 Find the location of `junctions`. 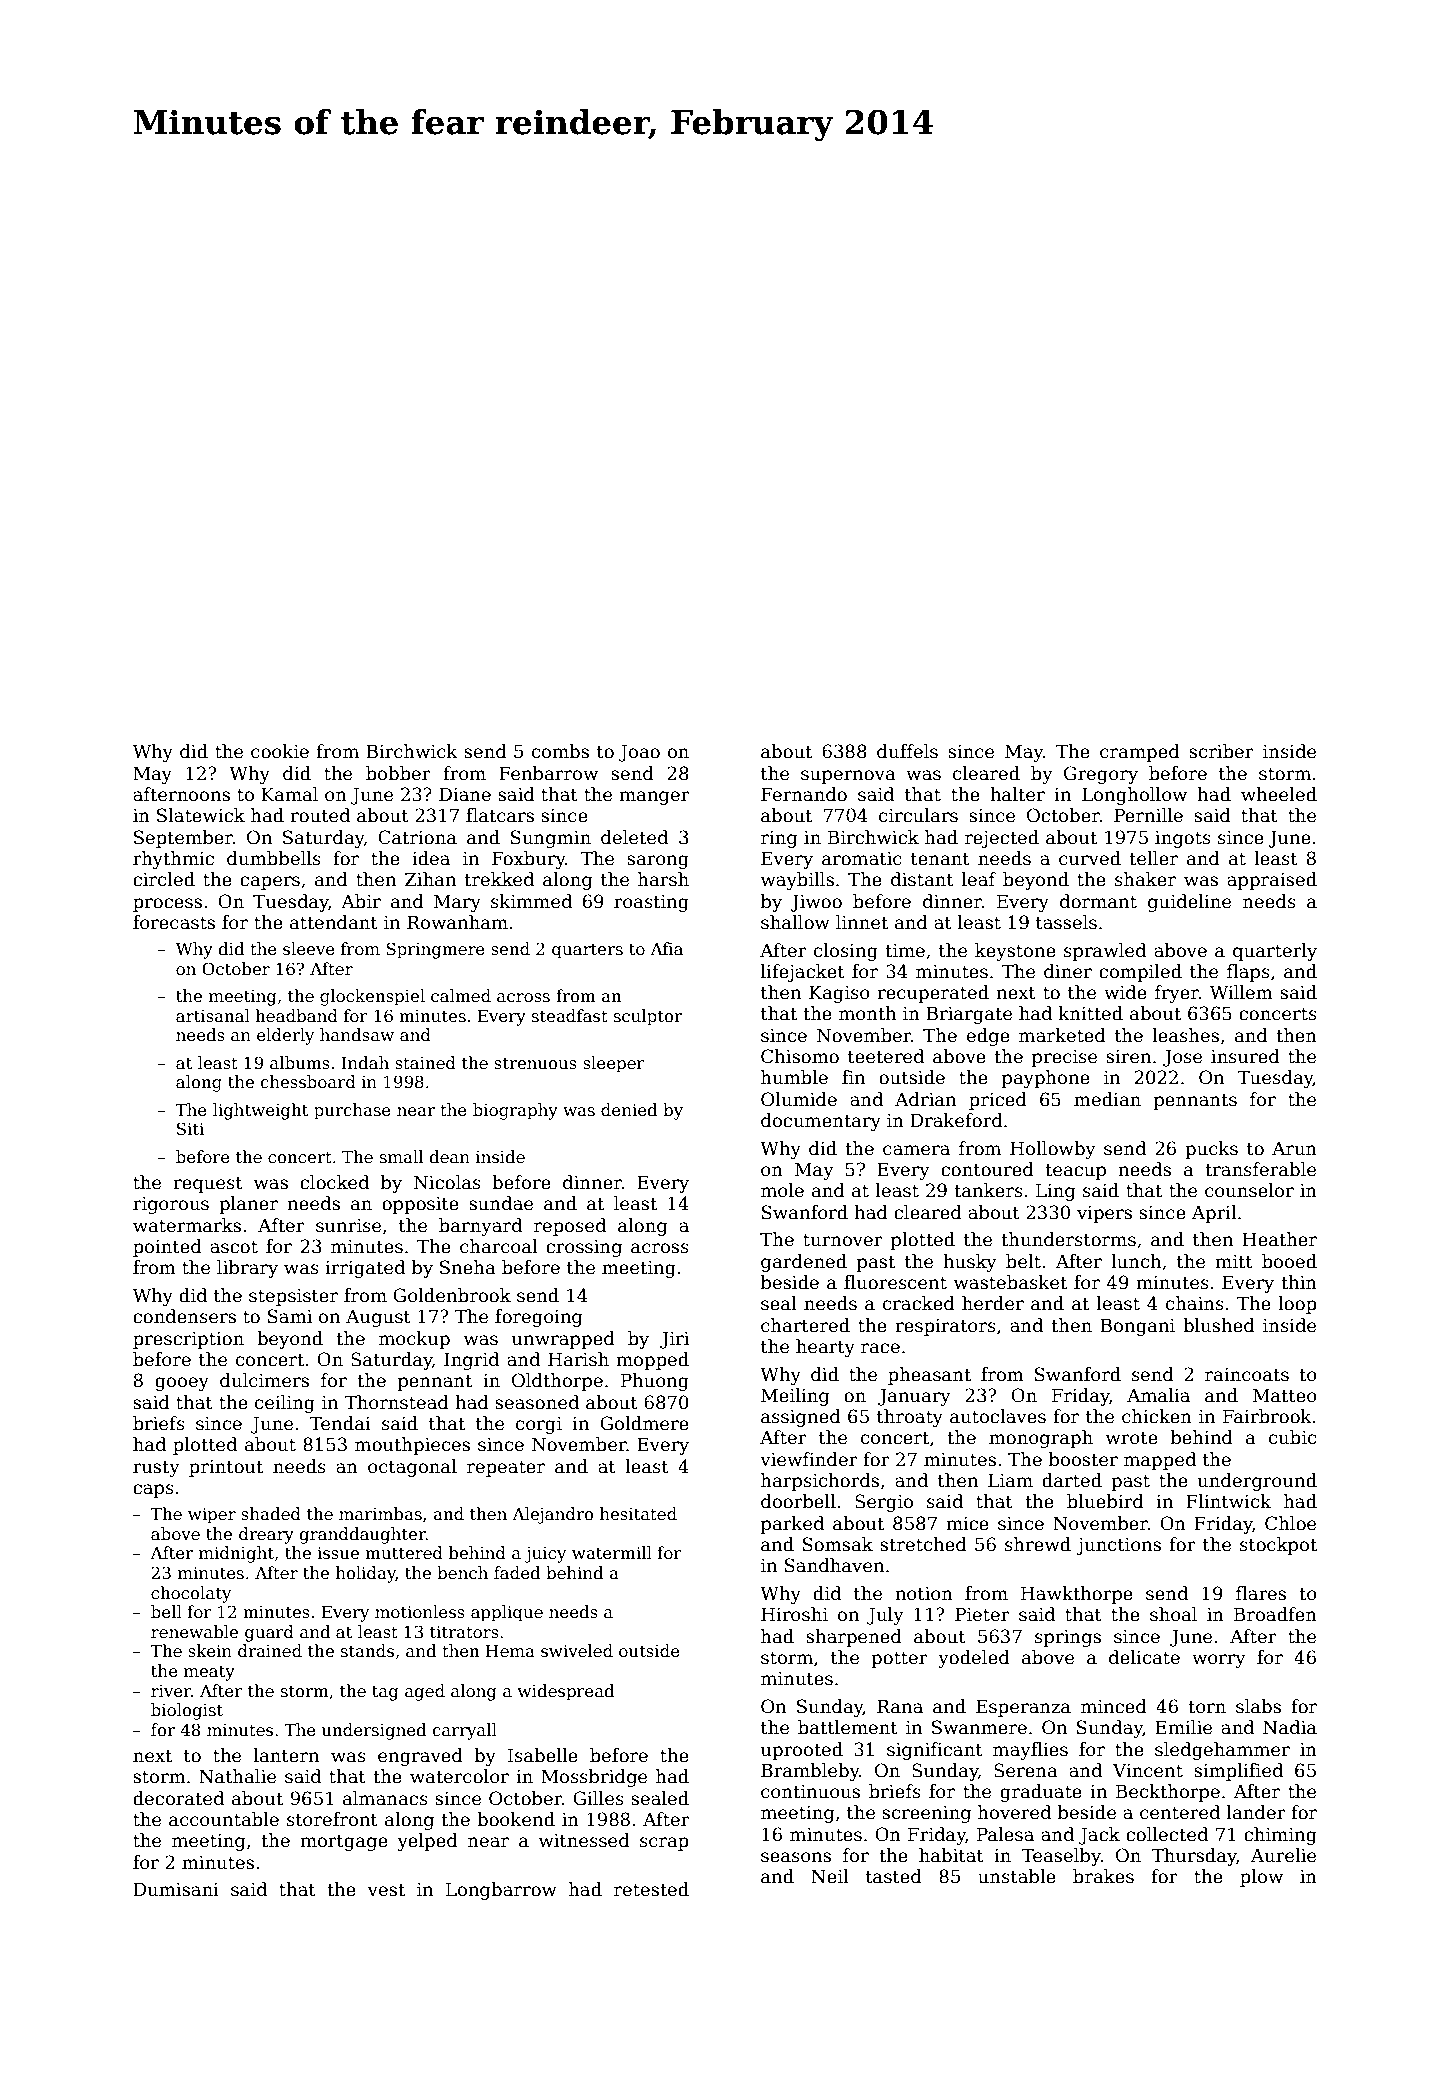

junctions is located at coordinates (1118, 1546).
